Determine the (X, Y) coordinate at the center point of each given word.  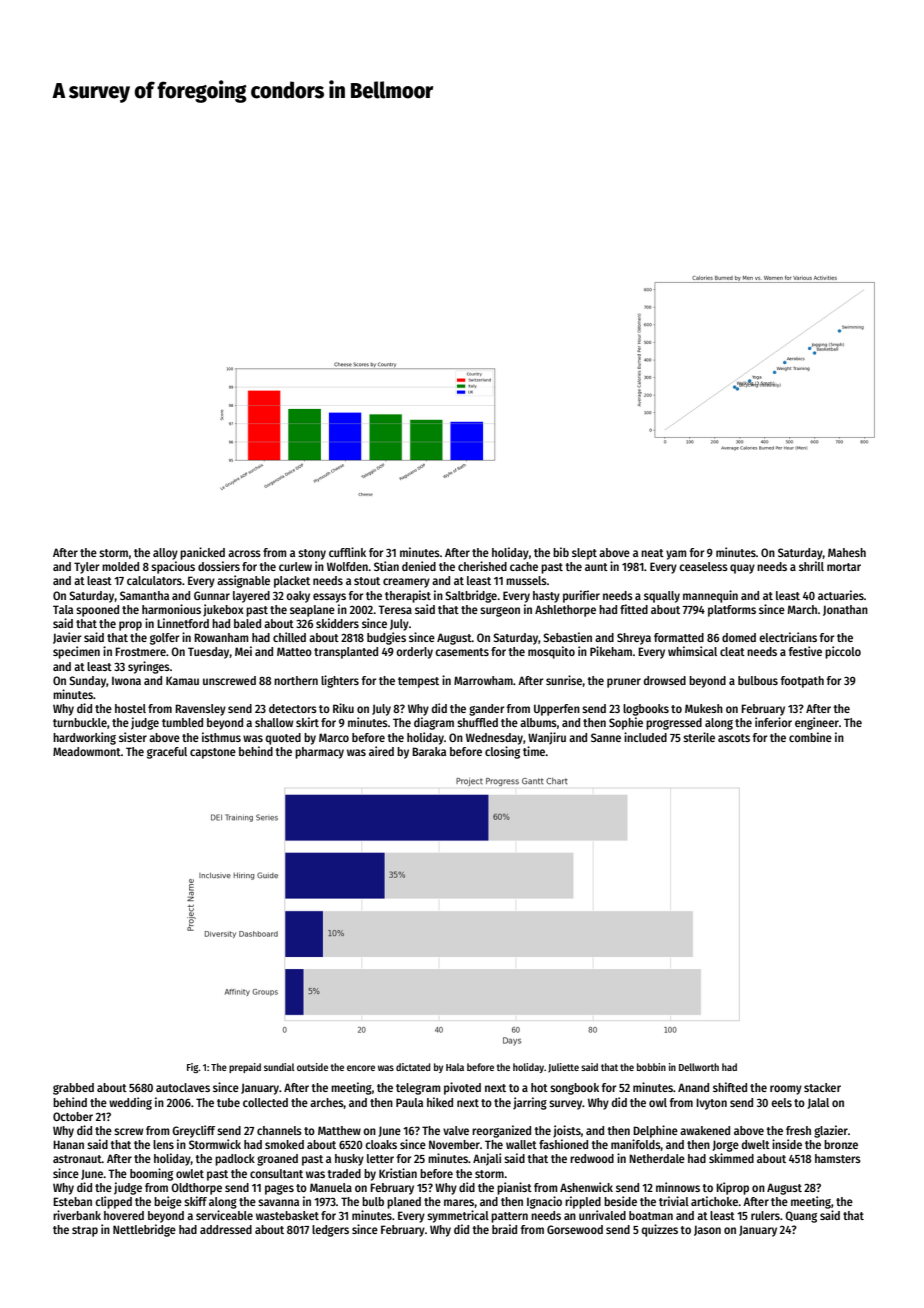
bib (561, 552)
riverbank (77, 1215)
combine (810, 737)
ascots (734, 738)
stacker (822, 1087)
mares (459, 1202)
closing (502, 752)
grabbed (73, 1089)
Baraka (429, 751)
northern (296, 680)
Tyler (86, 568)
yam (676, 555)
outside (312, 1067)
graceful (167, 753)
